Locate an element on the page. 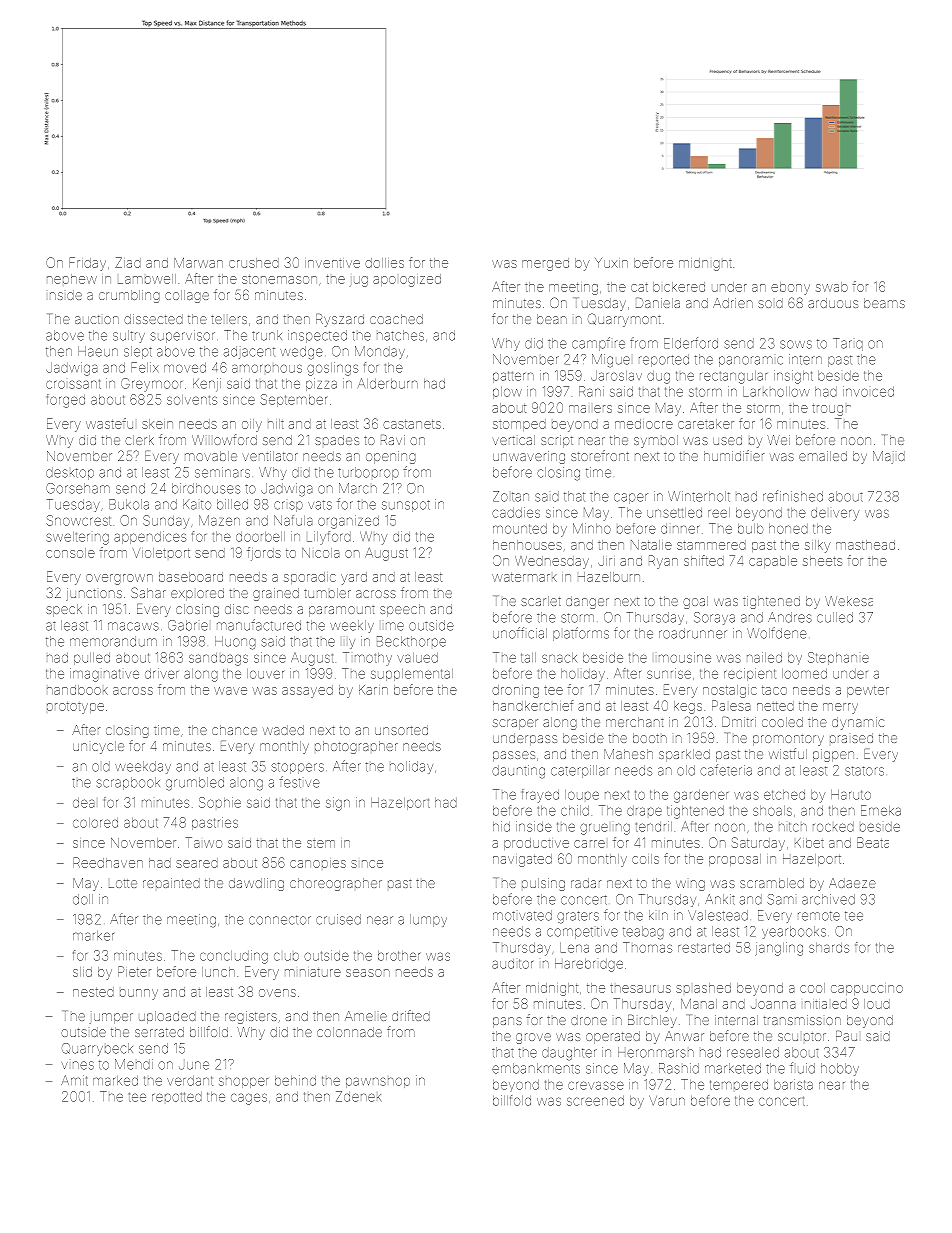 The image size is (952, 1233). cages is located at coordinates (249, 1099).
